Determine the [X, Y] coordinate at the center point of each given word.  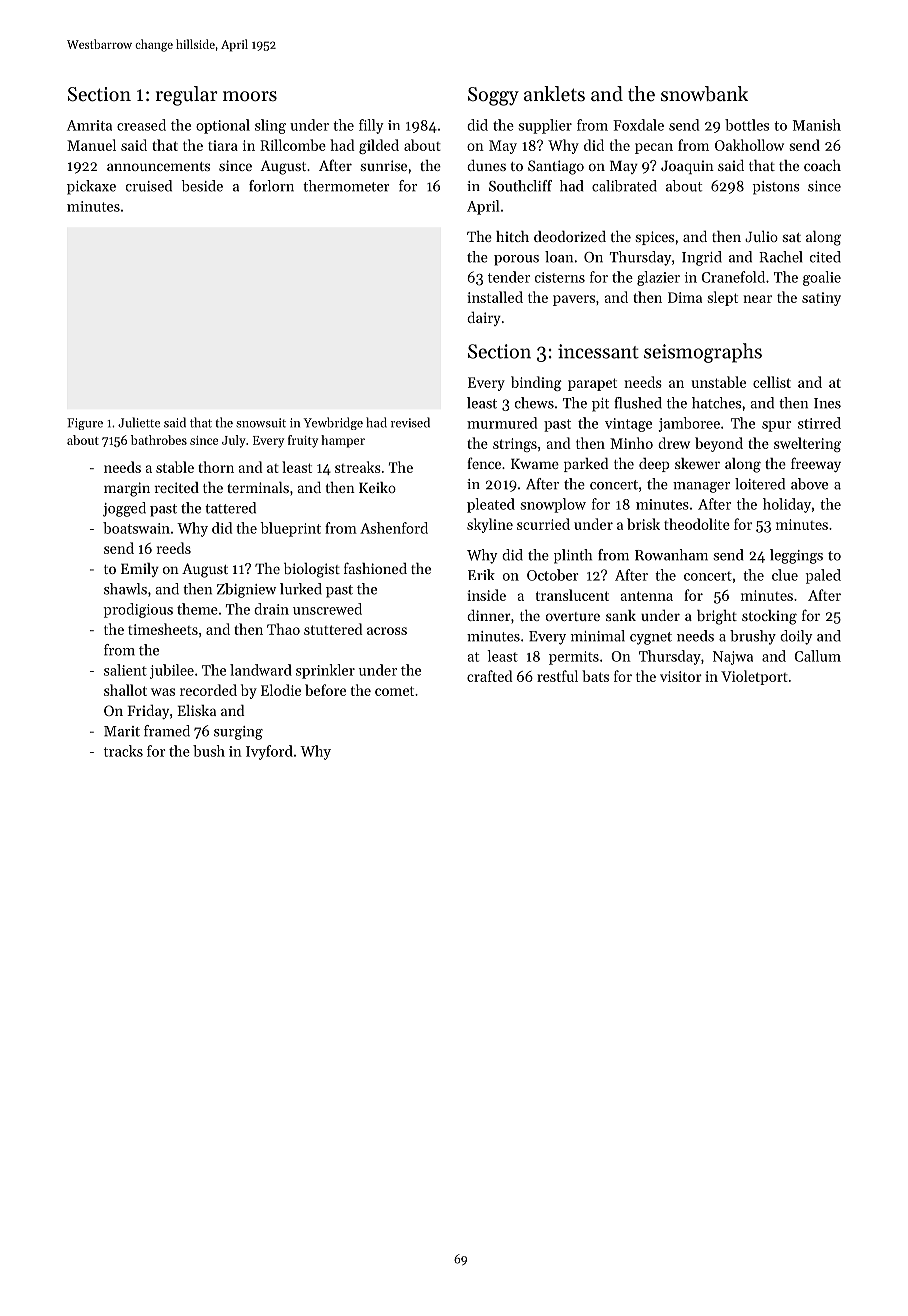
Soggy [493, 96]
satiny [821, 299]
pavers [574, 300]
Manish [817, 125]
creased [141, 125]
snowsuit [261, 423]
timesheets [163, 629]
